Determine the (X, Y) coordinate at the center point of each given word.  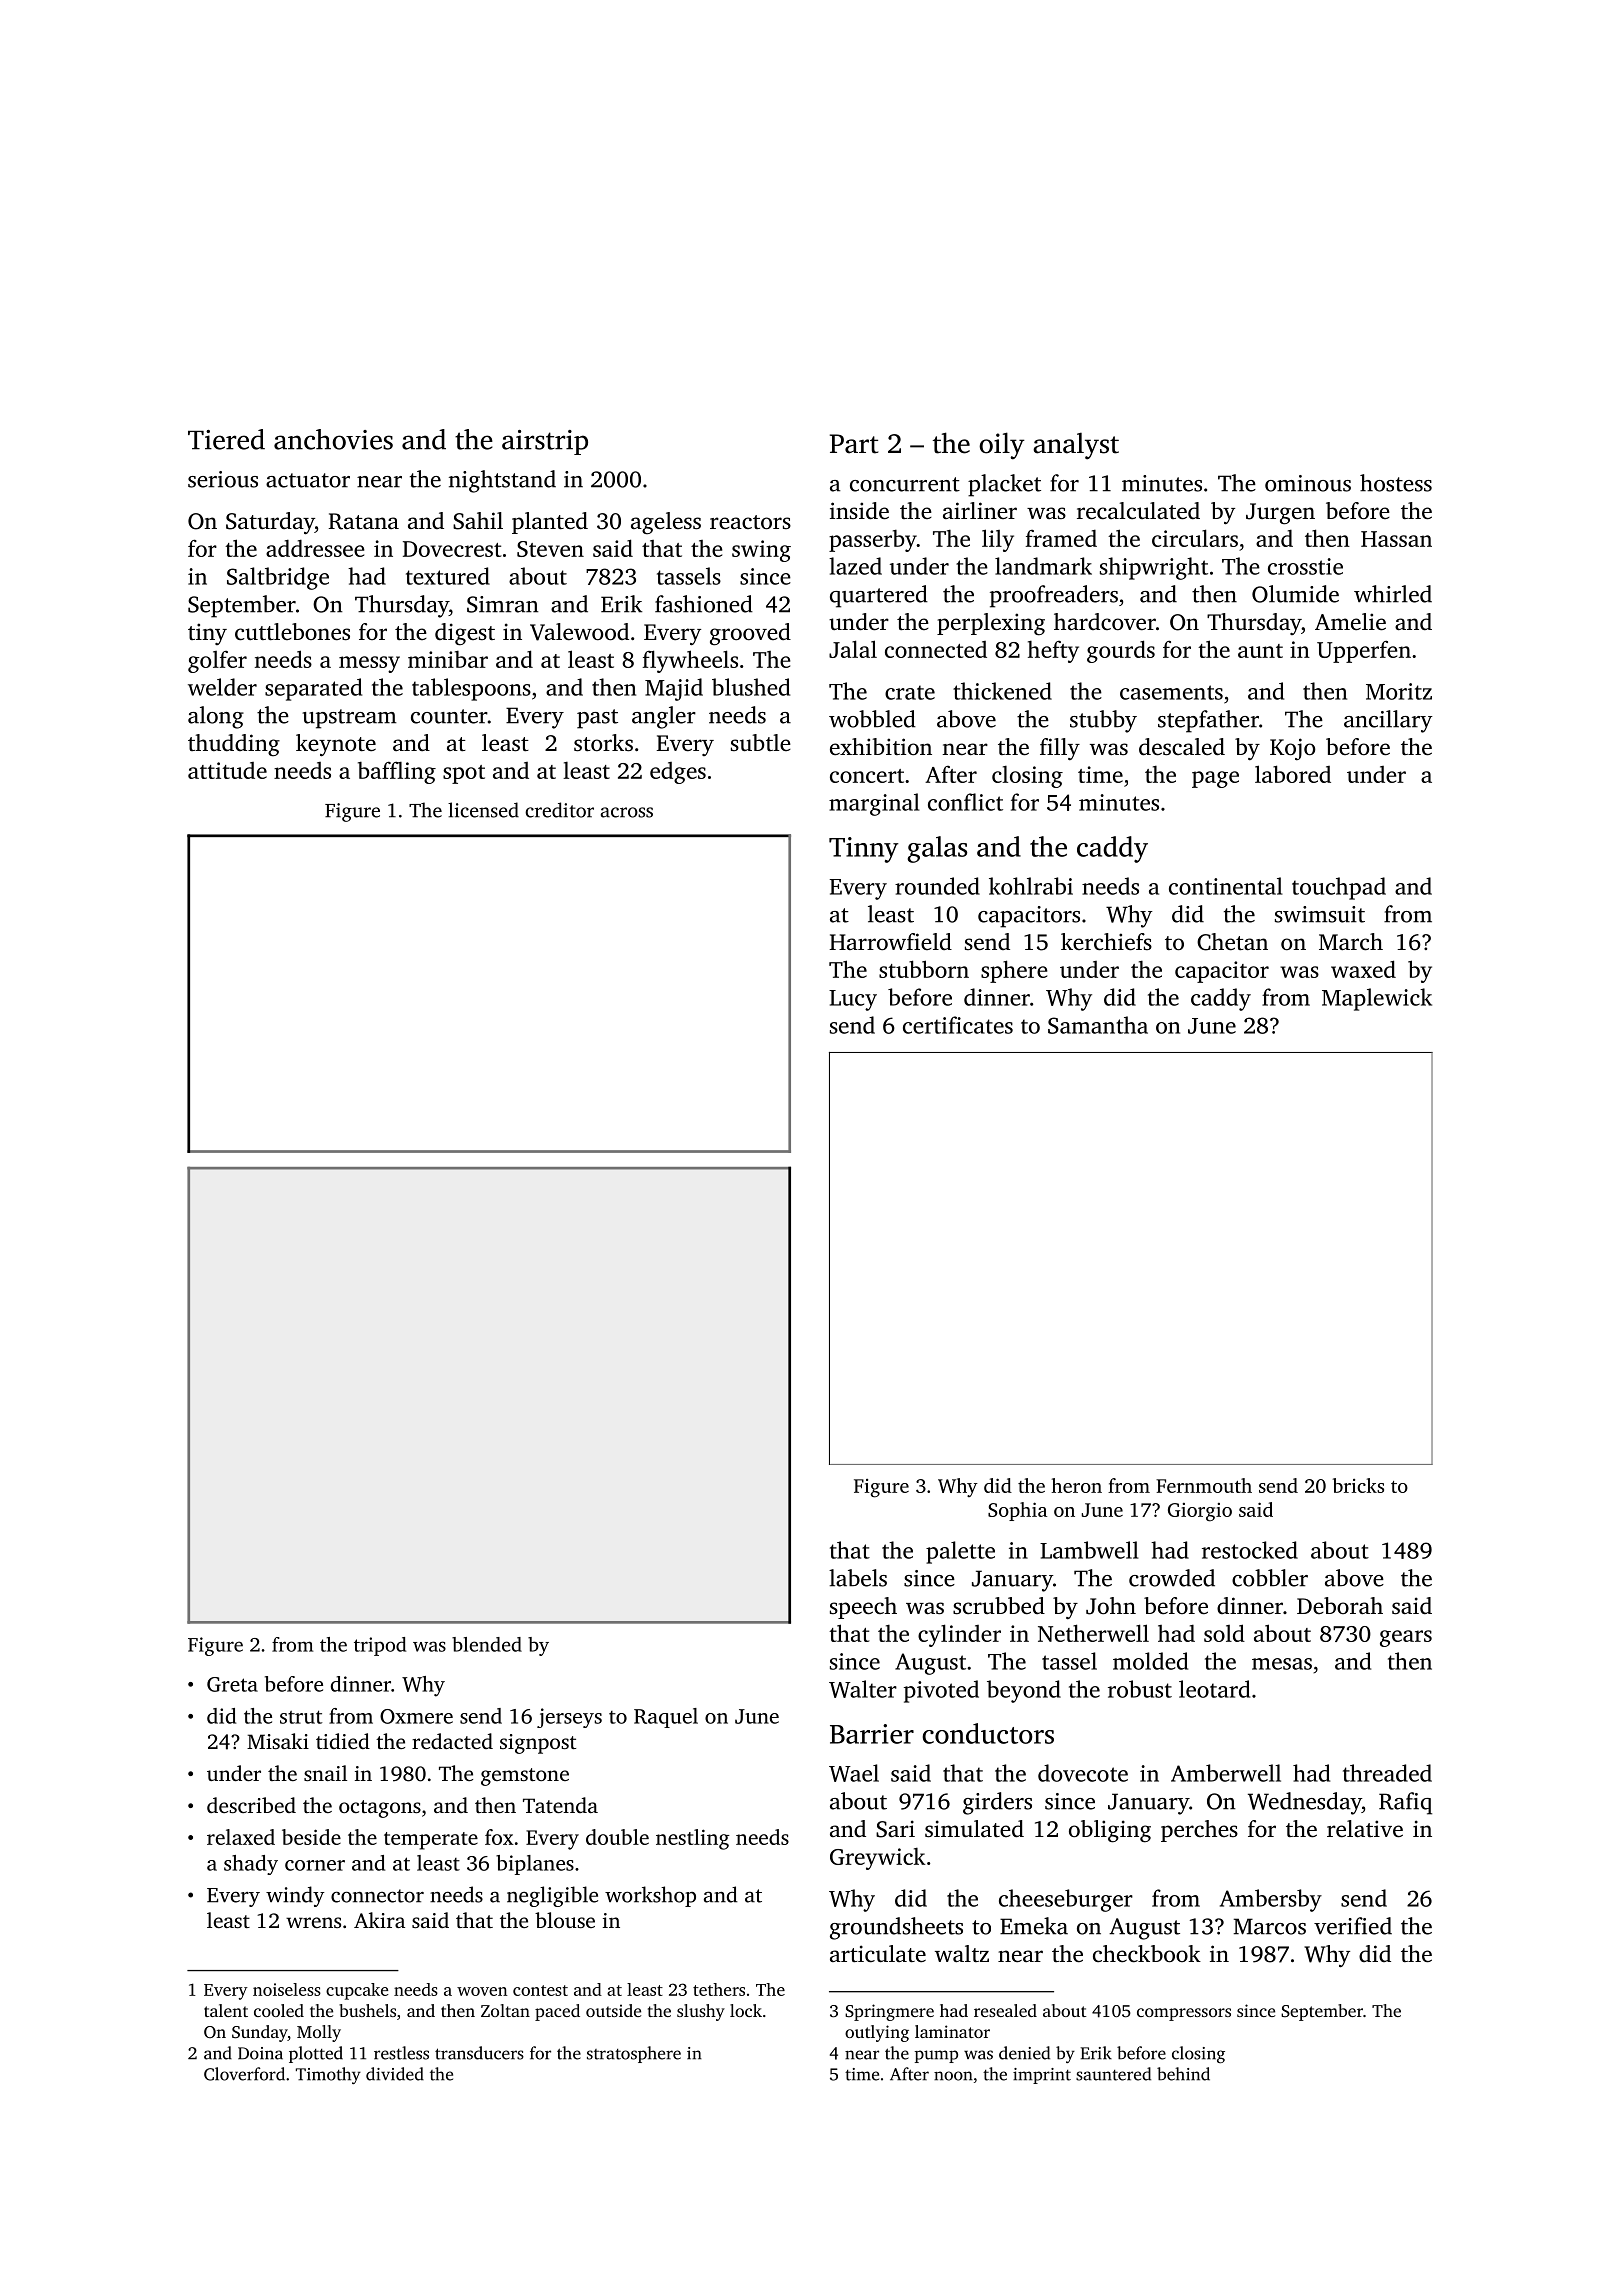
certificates (958, 1025)
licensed (483, 810)
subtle (761, 742)
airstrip (545, 442)
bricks (1358, 1485)
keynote (336, 745)
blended (487, 1644)
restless (401, 2053)
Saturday (270, 523)
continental (1226, 886)
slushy (701, 2012)
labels (858, 1578)
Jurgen (1280, 514)
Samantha (1098, 1025)
